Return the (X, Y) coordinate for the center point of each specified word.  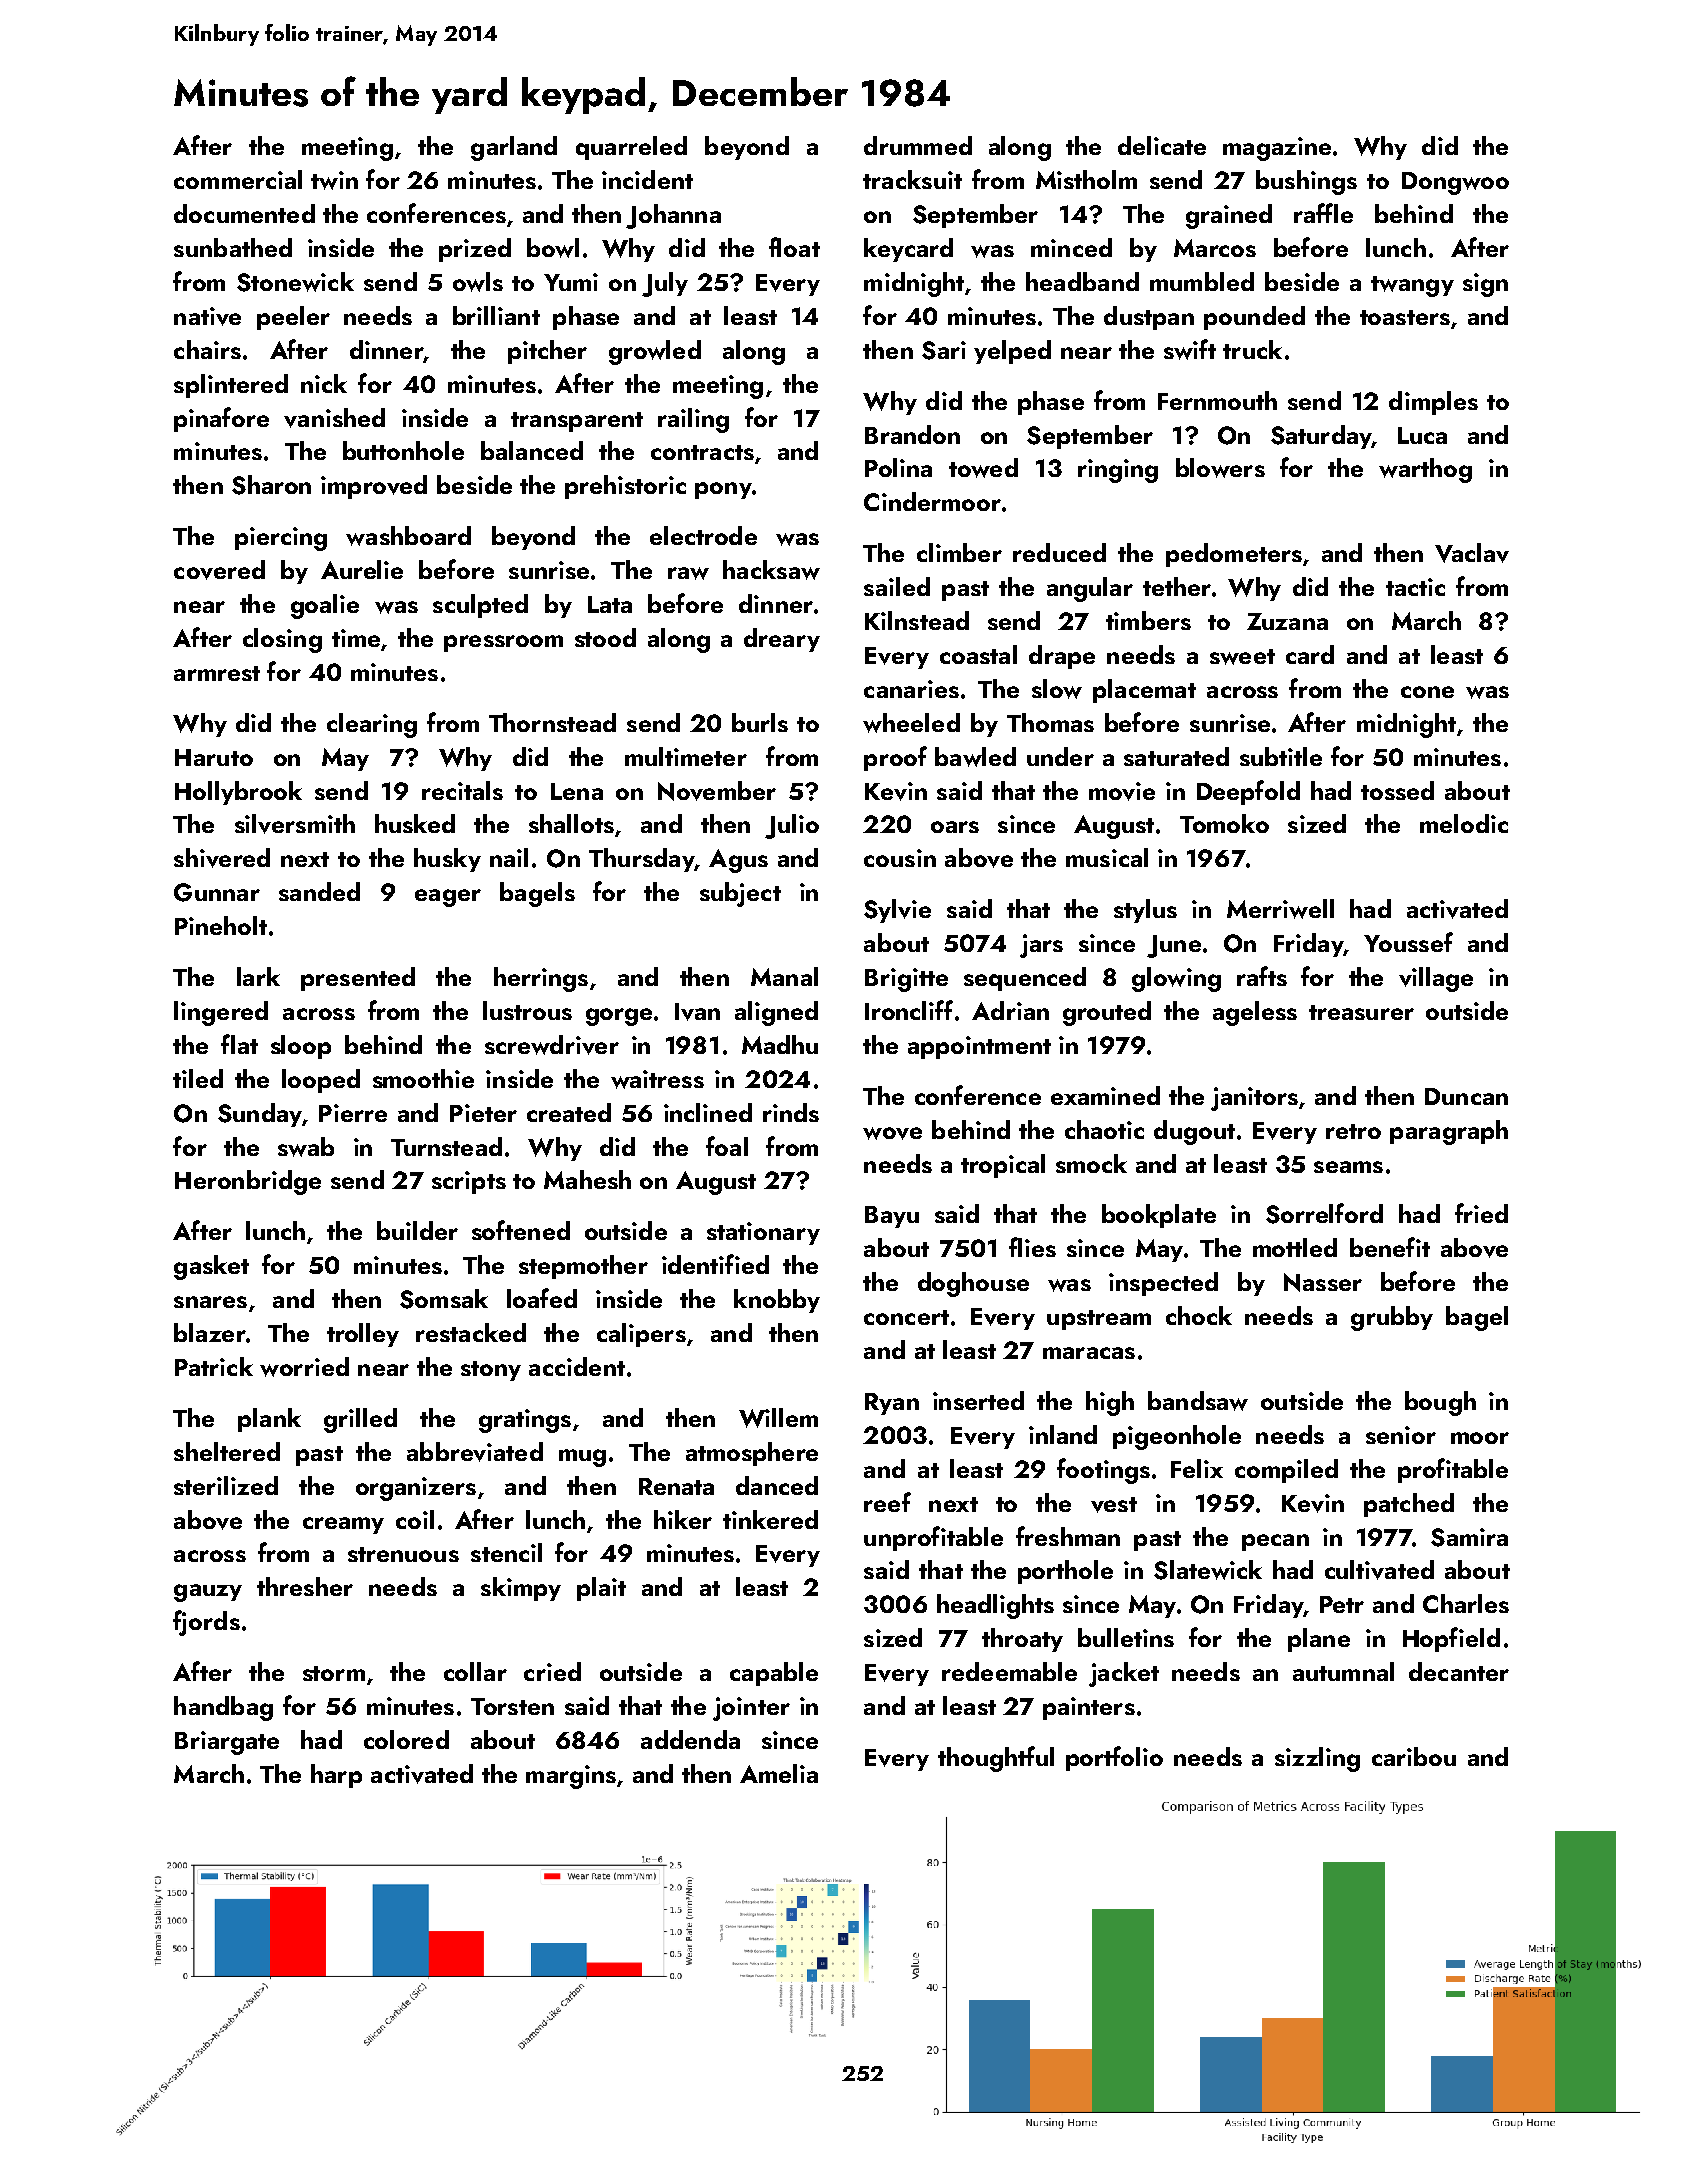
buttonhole (403, 450)
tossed (1397, 790)
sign (1485, 285)
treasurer (1361, 1012)
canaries (911, 689)
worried (304, 1367)
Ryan (892, 1404)
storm (334, 1673)
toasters (1405, 317)
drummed (918, 145)
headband (1082, 281)
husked (415, 823)
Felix (1197, 1468)
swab (306, 1147)
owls (478, 282)
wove (892, 1133)
